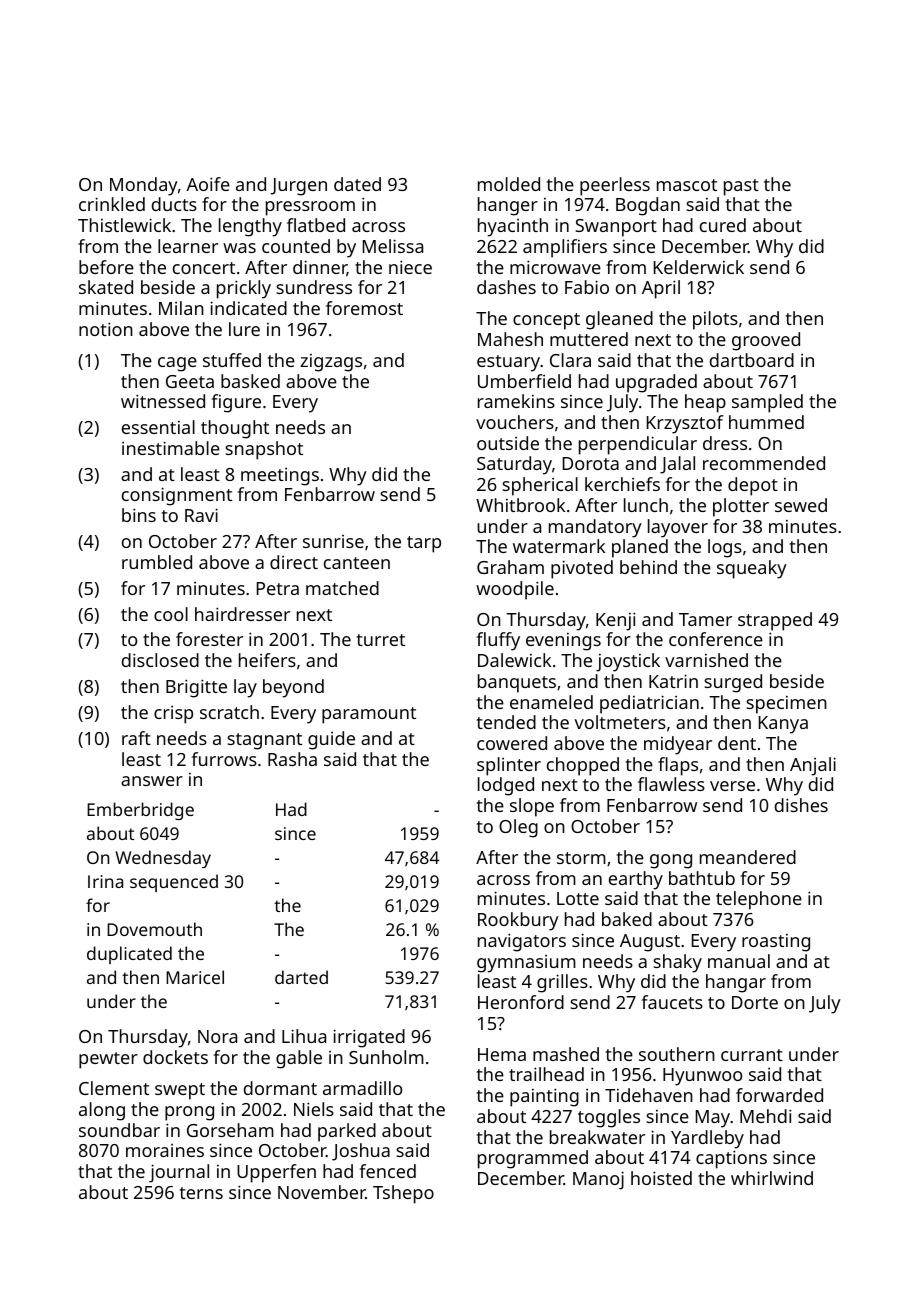 This document has height=1311, width=924. Describe the element at coordinates (786, 705) in the document. I see `specimen` at that location.
